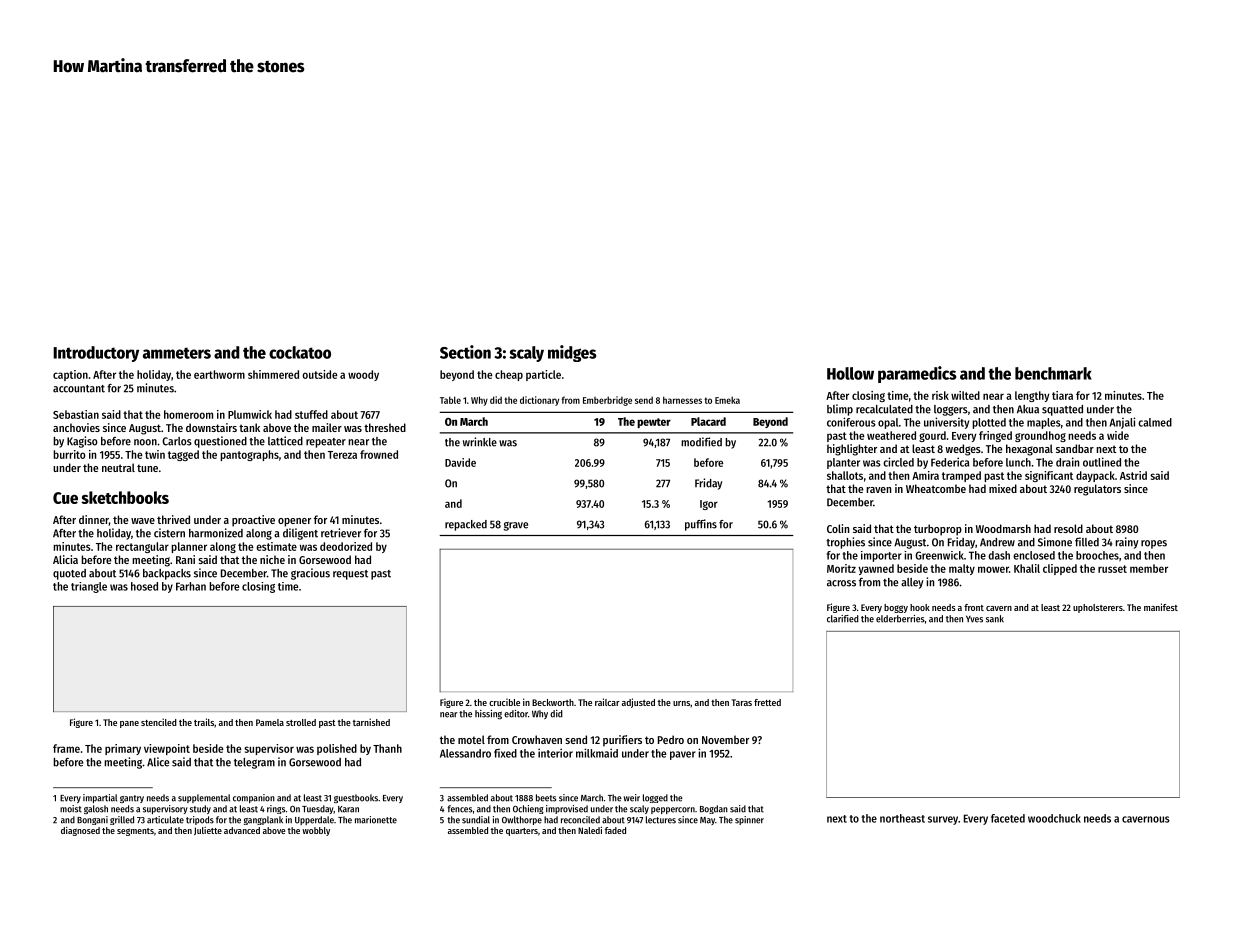 The width and height of the image is (1233, 952). What do you see at coordinates (767, 702) in the image?
I see `fretted` at bounding box center [767, 702].
